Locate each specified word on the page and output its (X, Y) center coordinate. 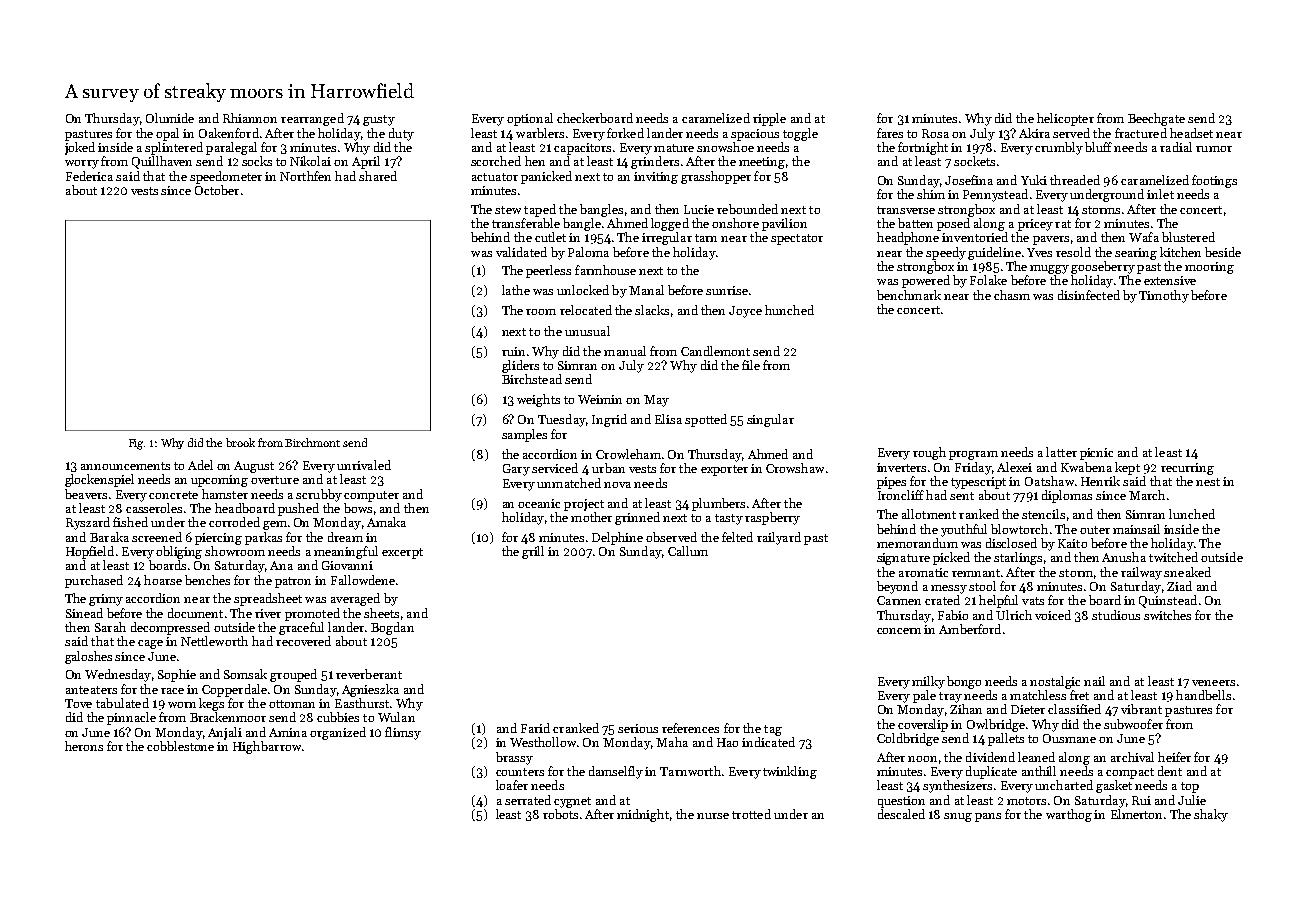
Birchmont (312, 442)
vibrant (1141, 709)
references (690, 728)
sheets (381, 613)
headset (1191, 133)
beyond (897, 587)
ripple (769, 119)
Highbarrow (267, 747)
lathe (516, 290)
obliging (179, 552)
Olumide (170, 118)
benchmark (909, 295)
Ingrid (609, 420)
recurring (1187, 469)
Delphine (617, 538)
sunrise (727, 290)
